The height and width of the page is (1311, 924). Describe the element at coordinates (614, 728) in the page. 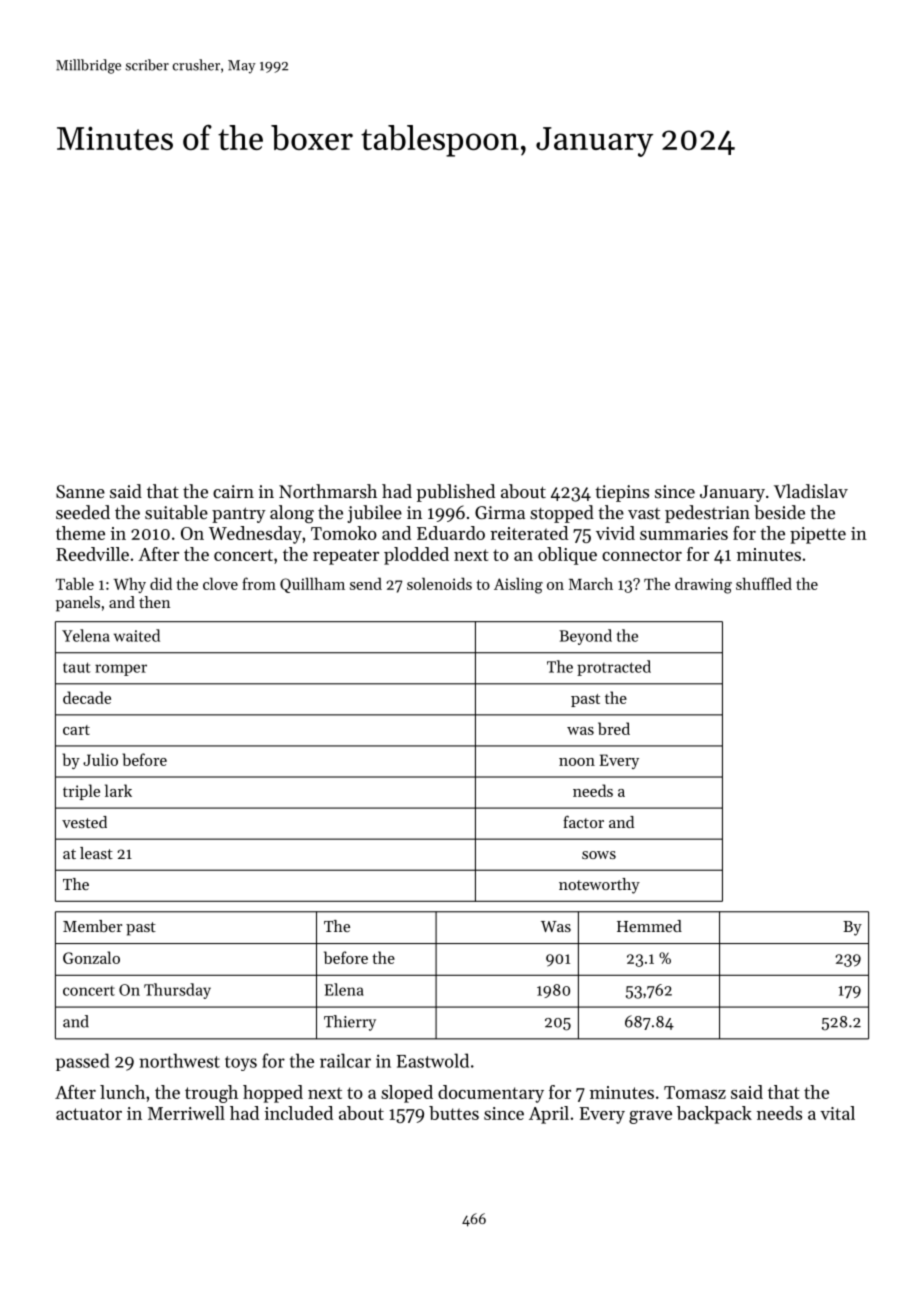

I see `bred` at that location.
